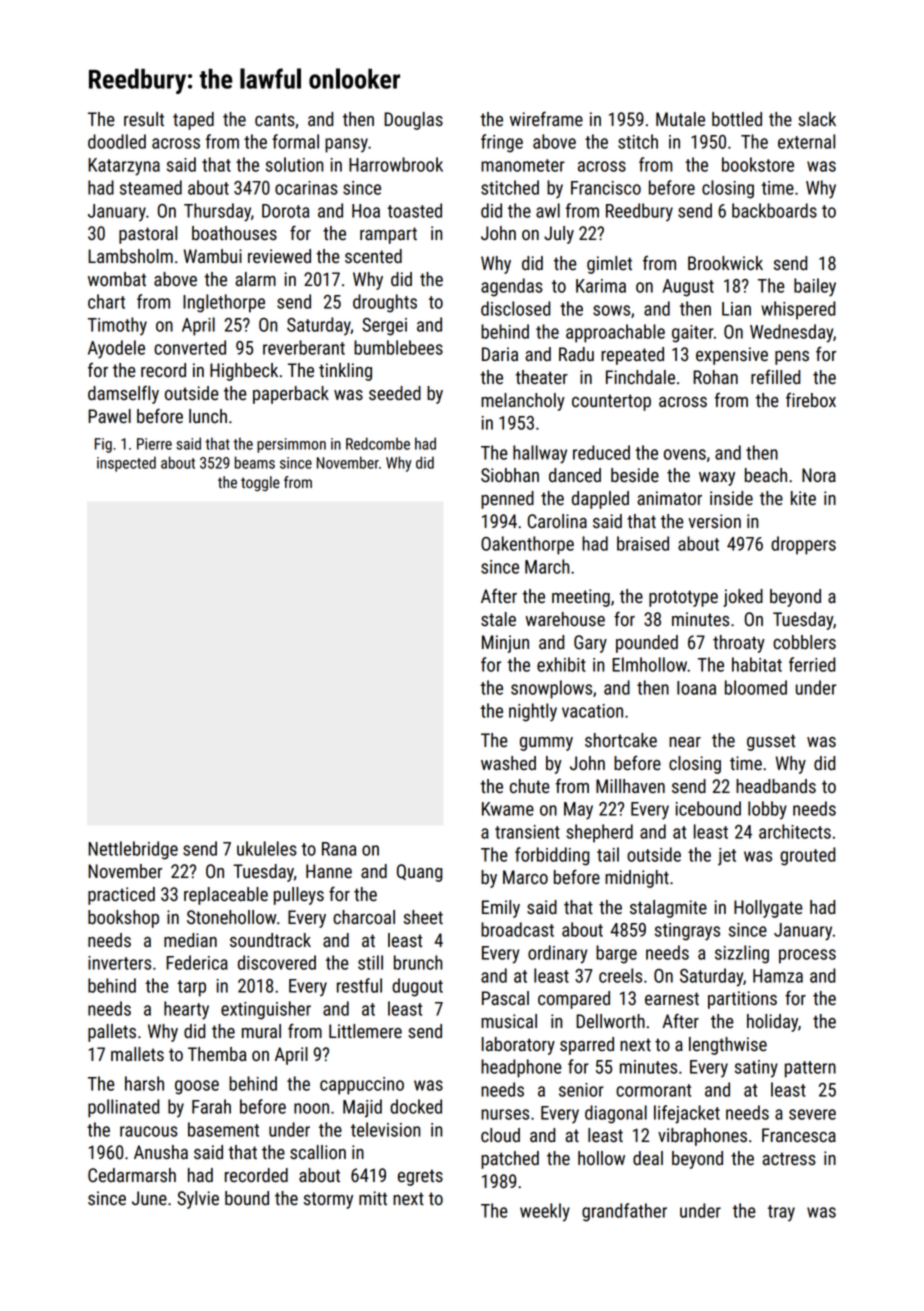 This screenshot has width=924, height=1311. Describe the element at coordinates (637, 879) in the screenshot. I see `midnight` at that location.
